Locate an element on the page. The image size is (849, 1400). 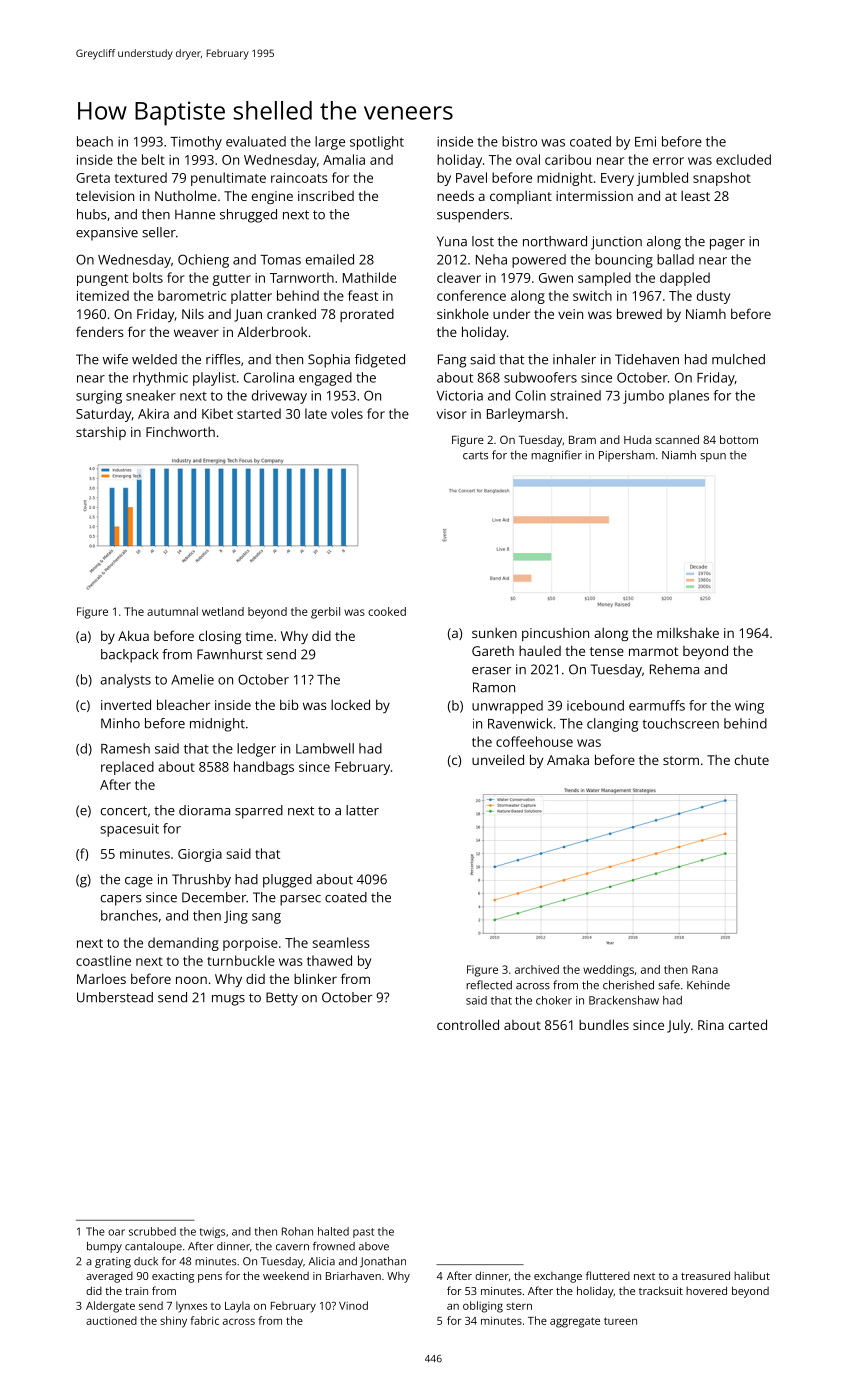
bottom is located at coordinates (739, 439).
